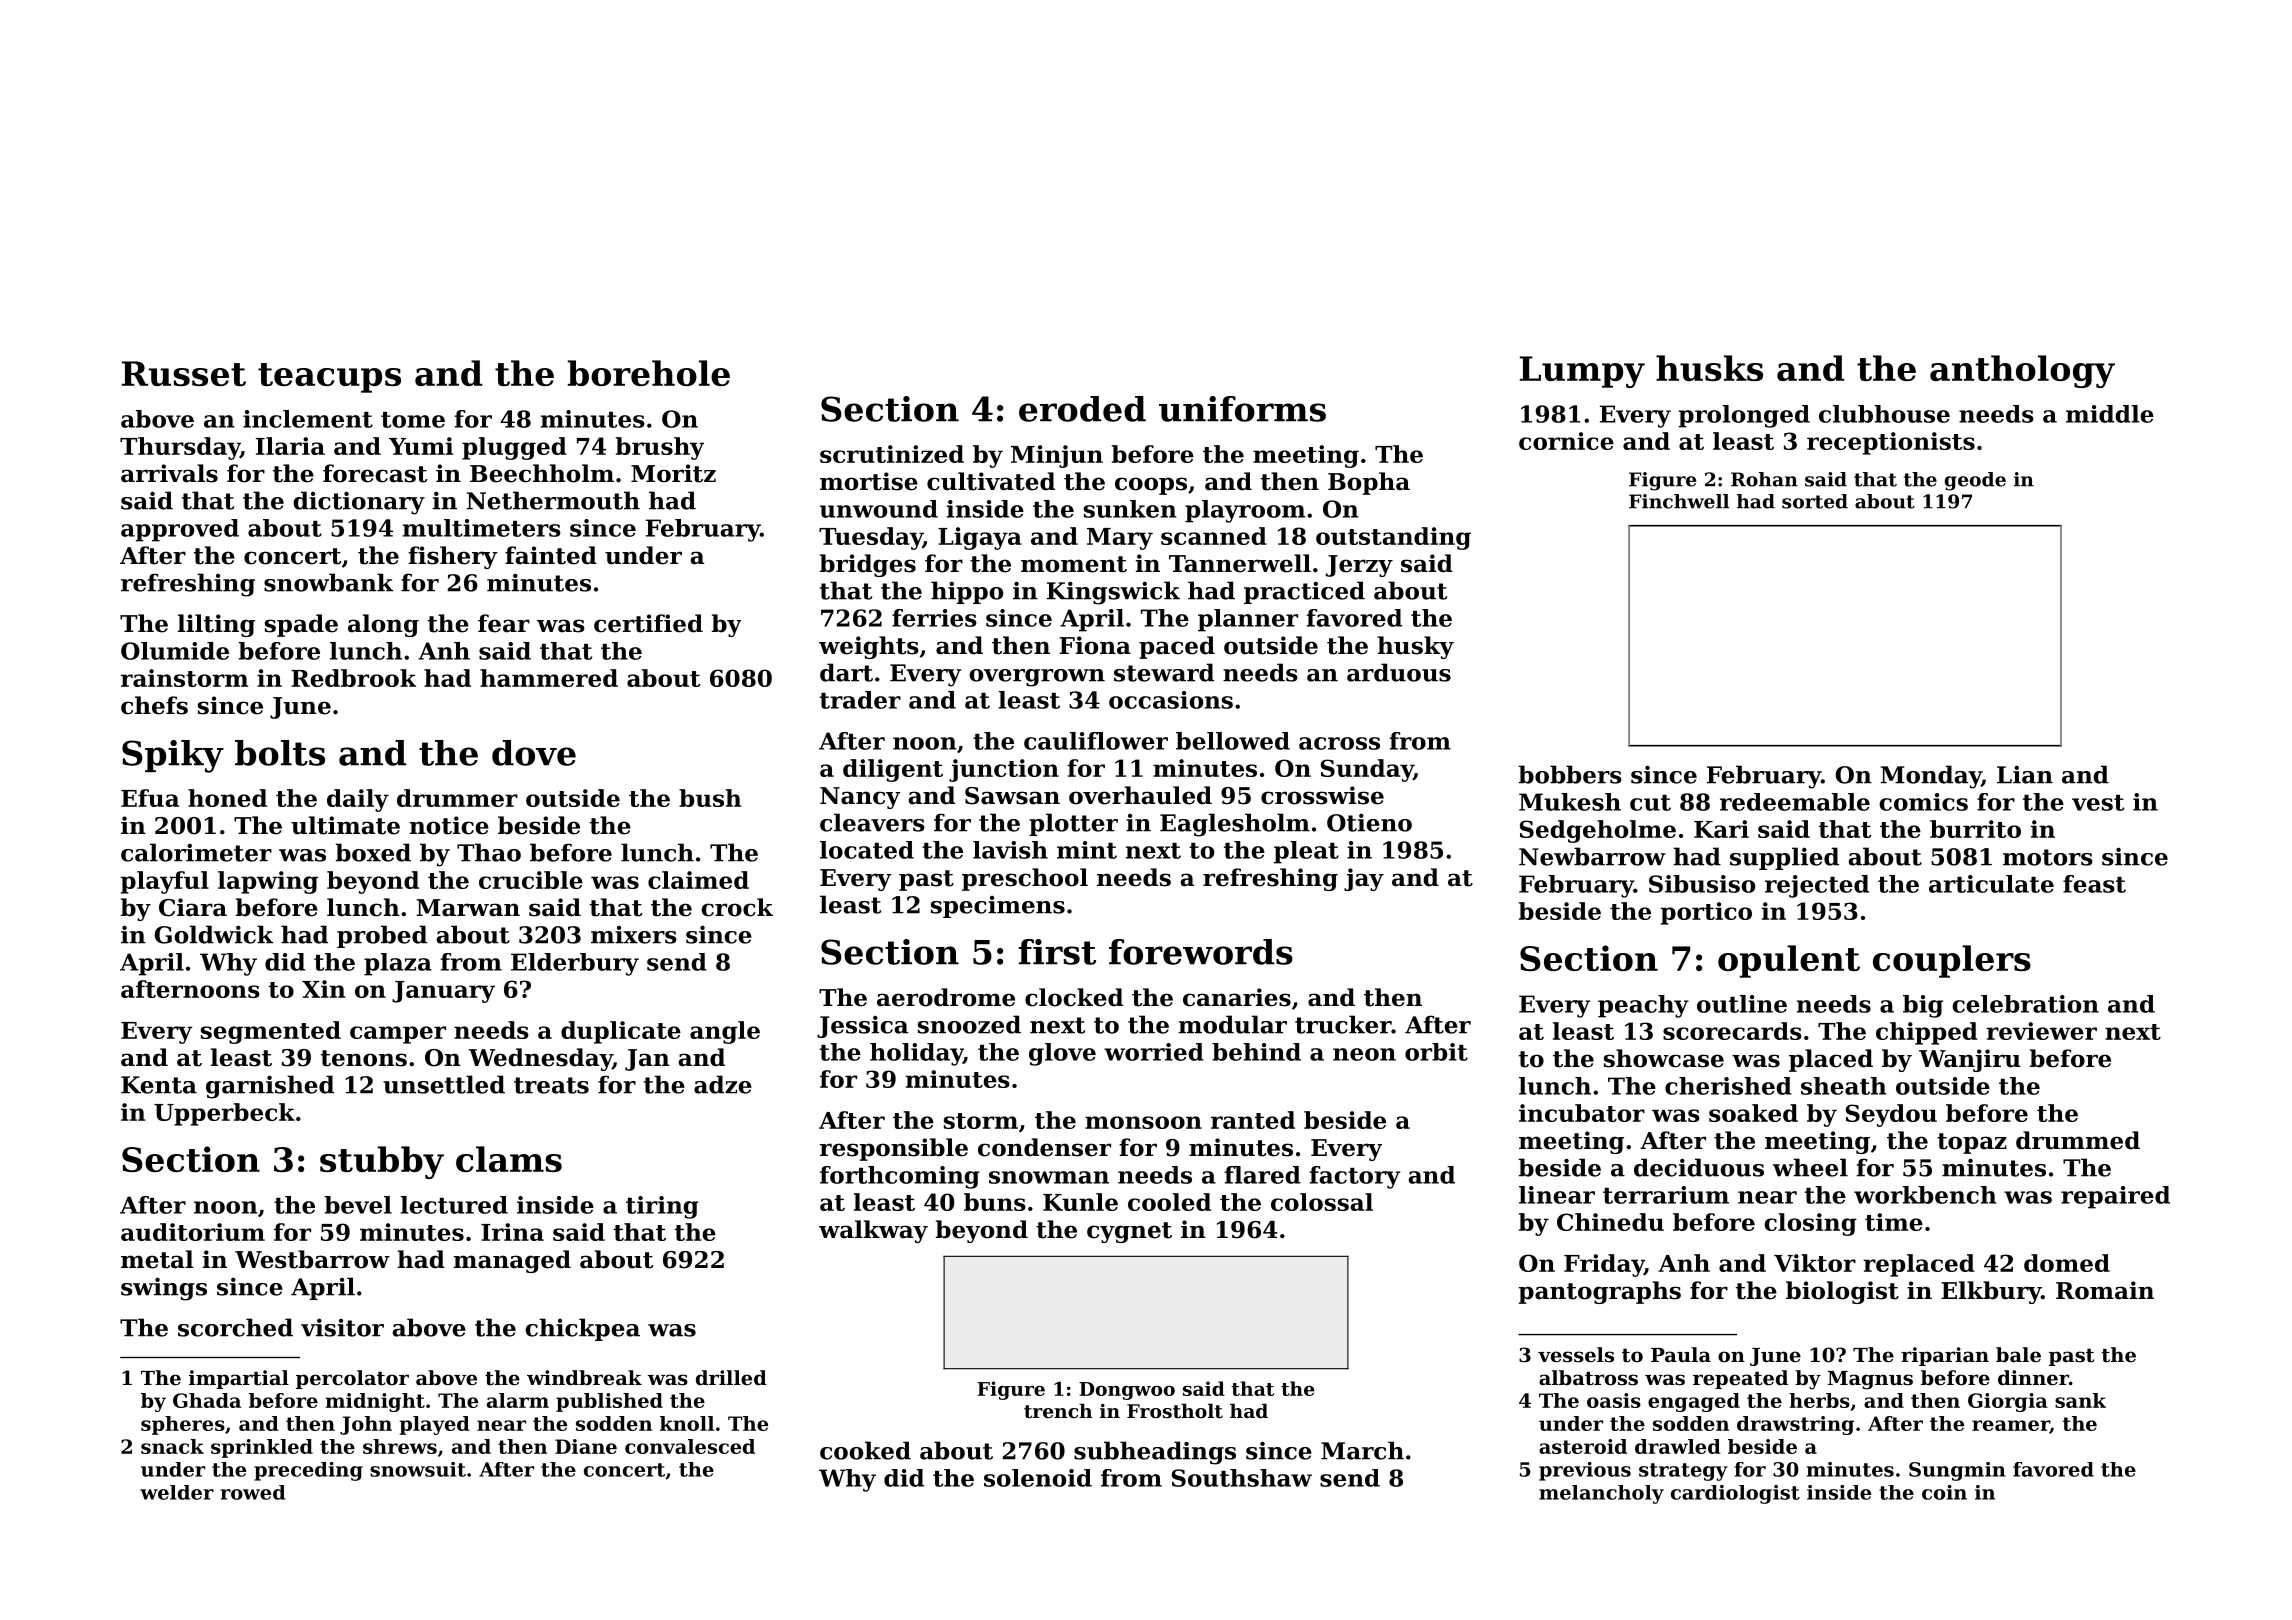 This screenshot has height=1620, width=2292. I want to click on forewords, so click(1201, 952).
